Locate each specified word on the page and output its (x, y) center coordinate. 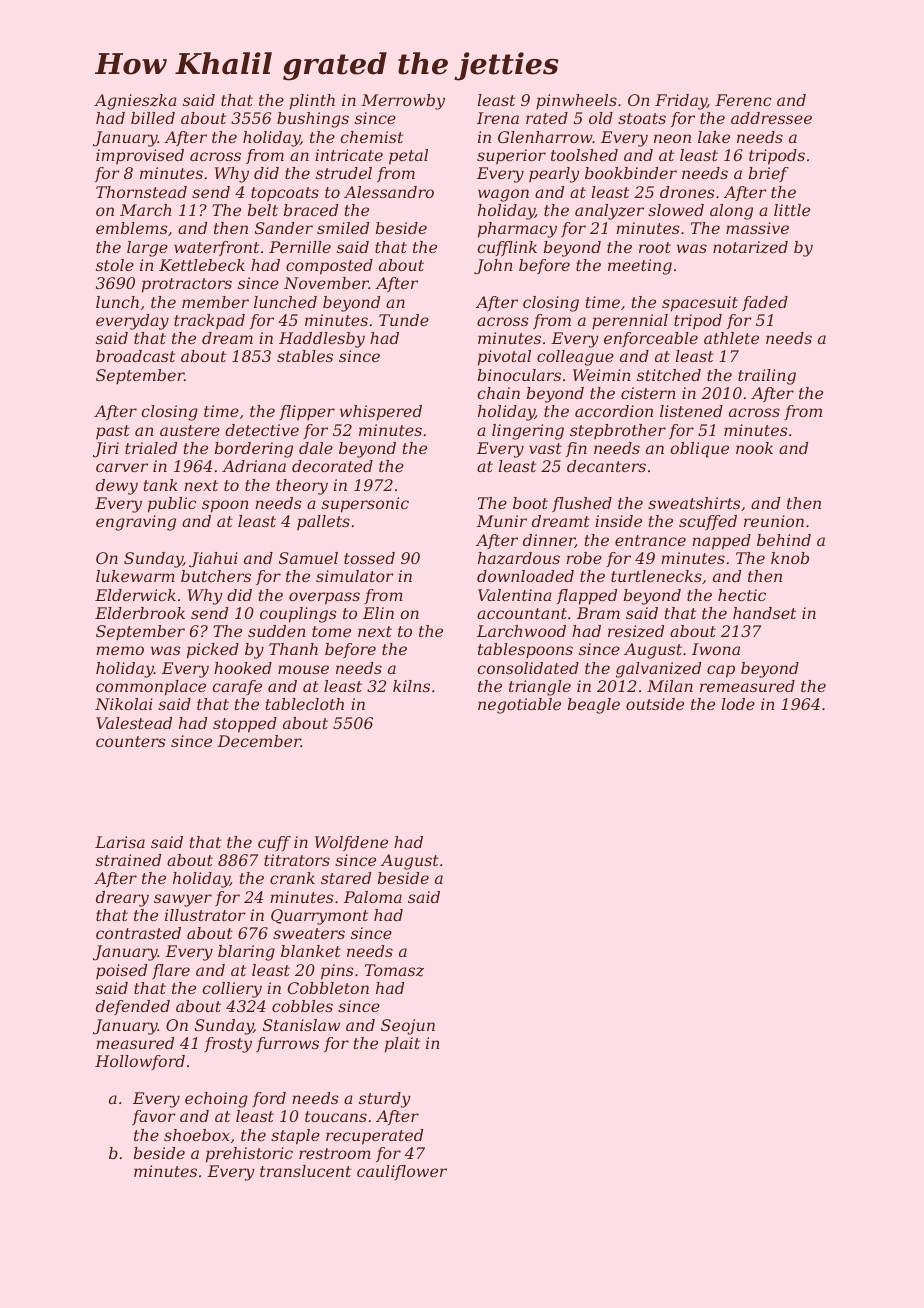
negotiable (519, 706)
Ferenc (743, 100)
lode (738, 704)
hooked (243, 668)
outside (655, 704)
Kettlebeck (202, 265)
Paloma (373, 897)
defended (133, 1007)
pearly (554, 175)
